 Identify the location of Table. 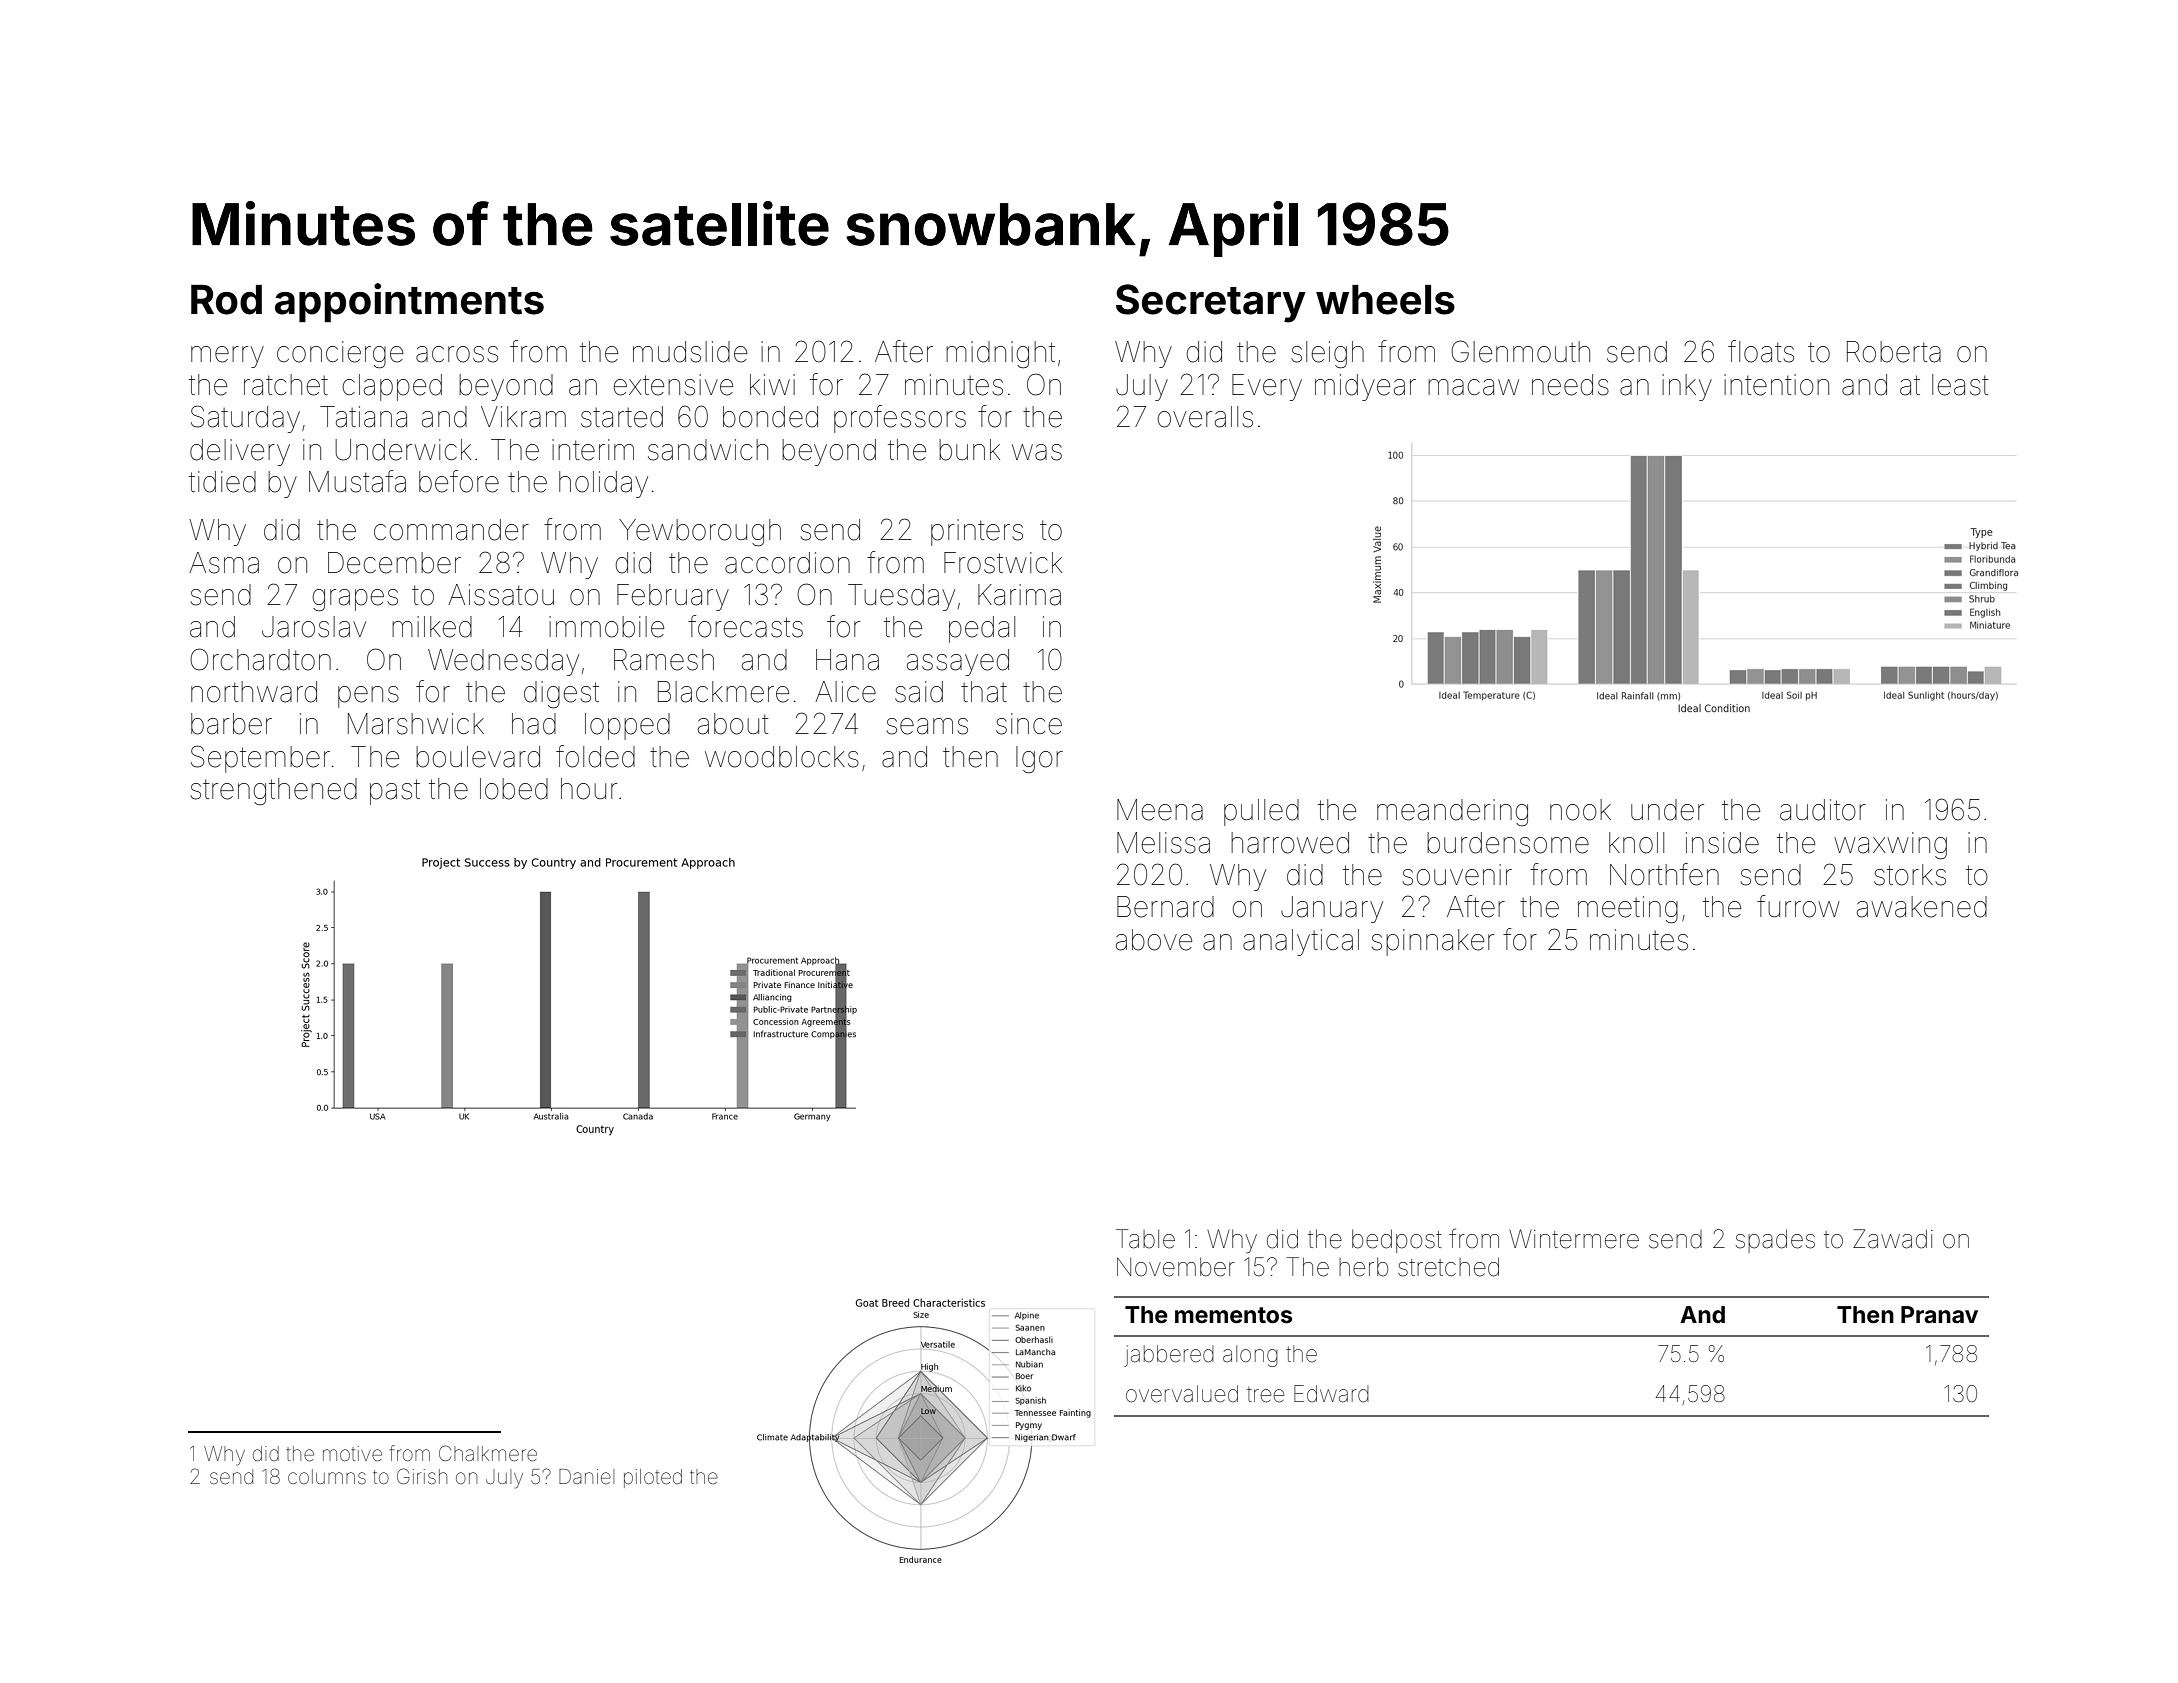
(1145, 1239).
